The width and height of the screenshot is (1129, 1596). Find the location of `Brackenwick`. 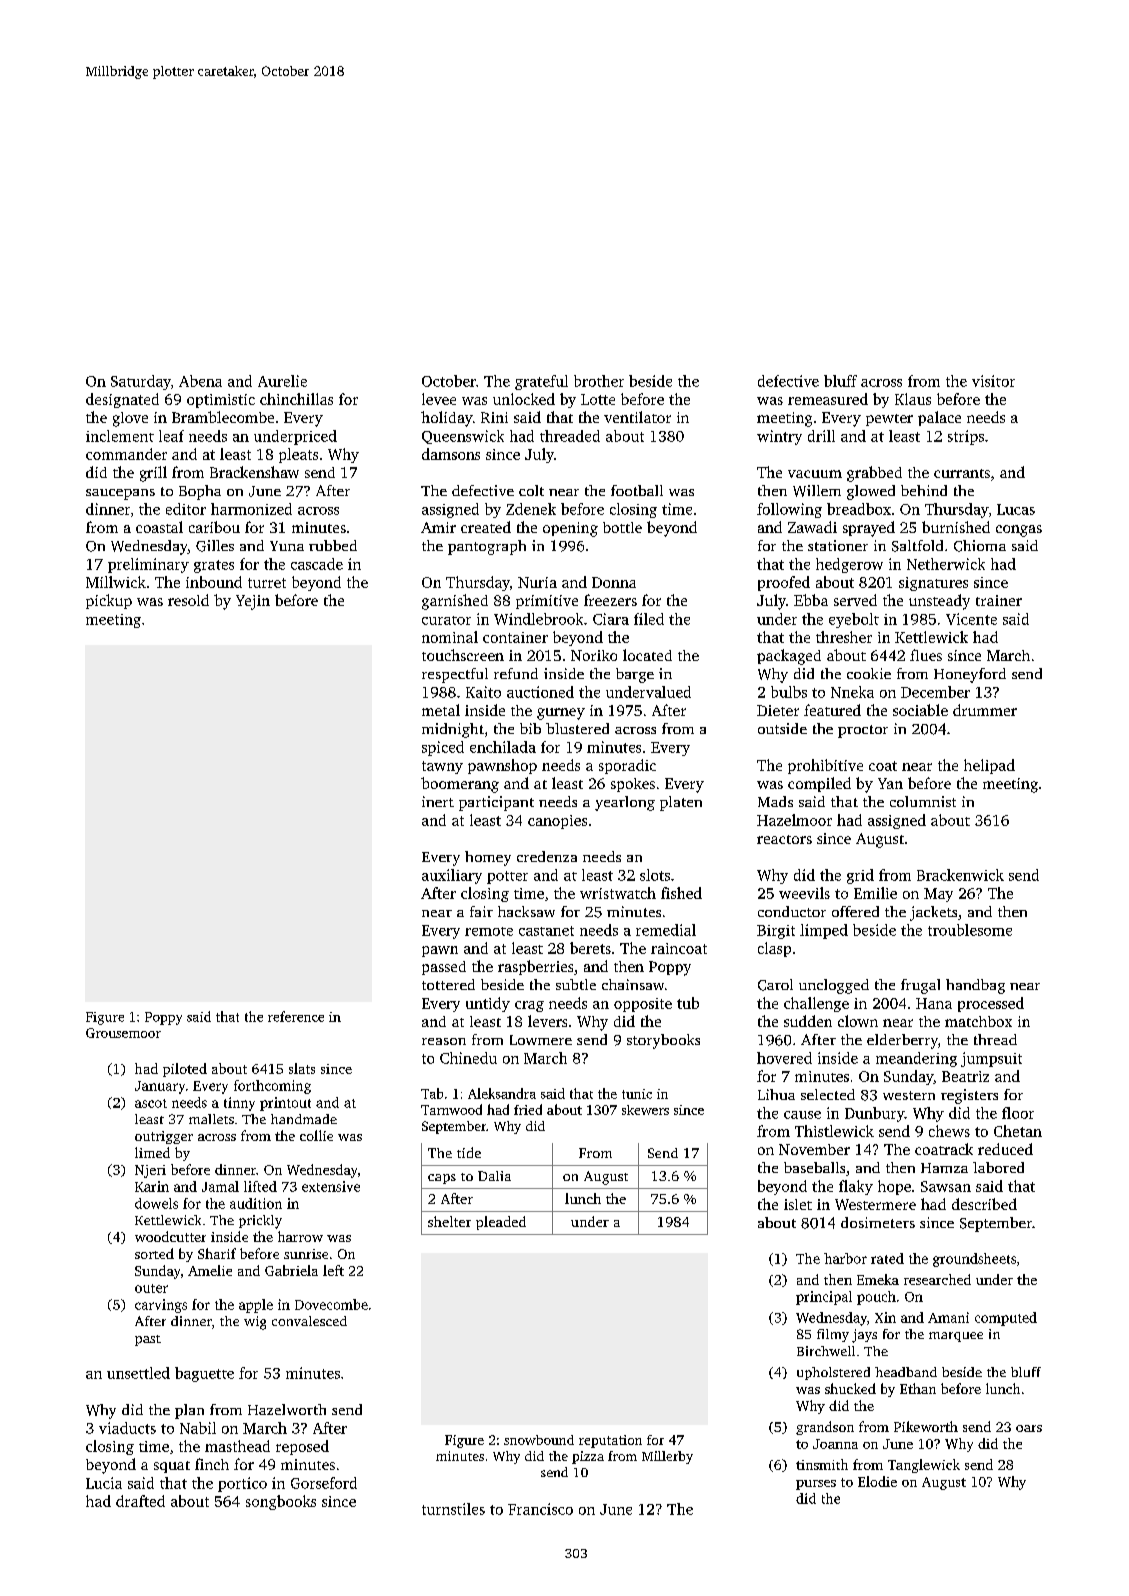

Brackenwick is located at coordinates (960, 875).
